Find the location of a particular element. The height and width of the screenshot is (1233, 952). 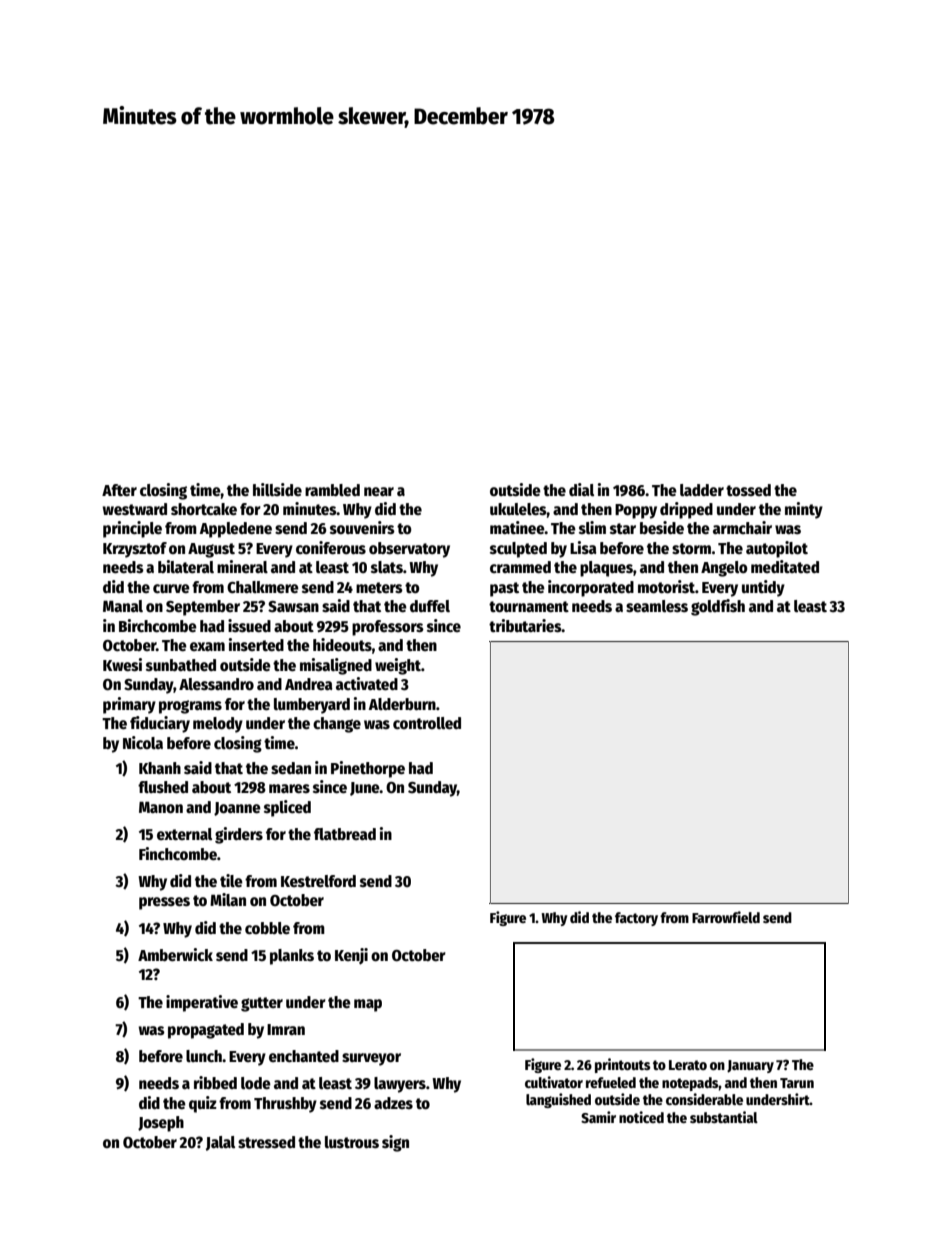

principle is located at coordinates (132, 529).
